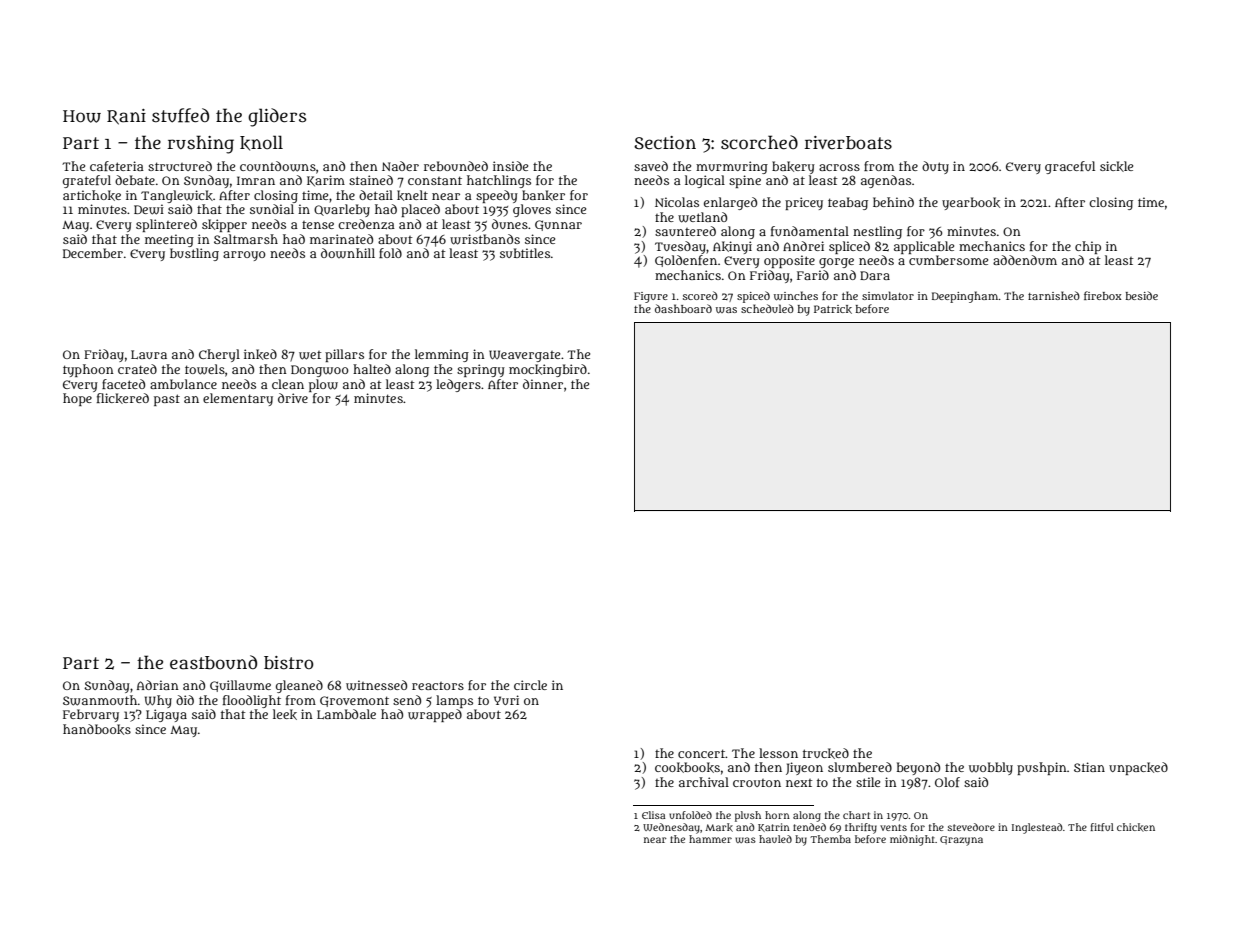  I want to click on hope, so click(77, 399).
